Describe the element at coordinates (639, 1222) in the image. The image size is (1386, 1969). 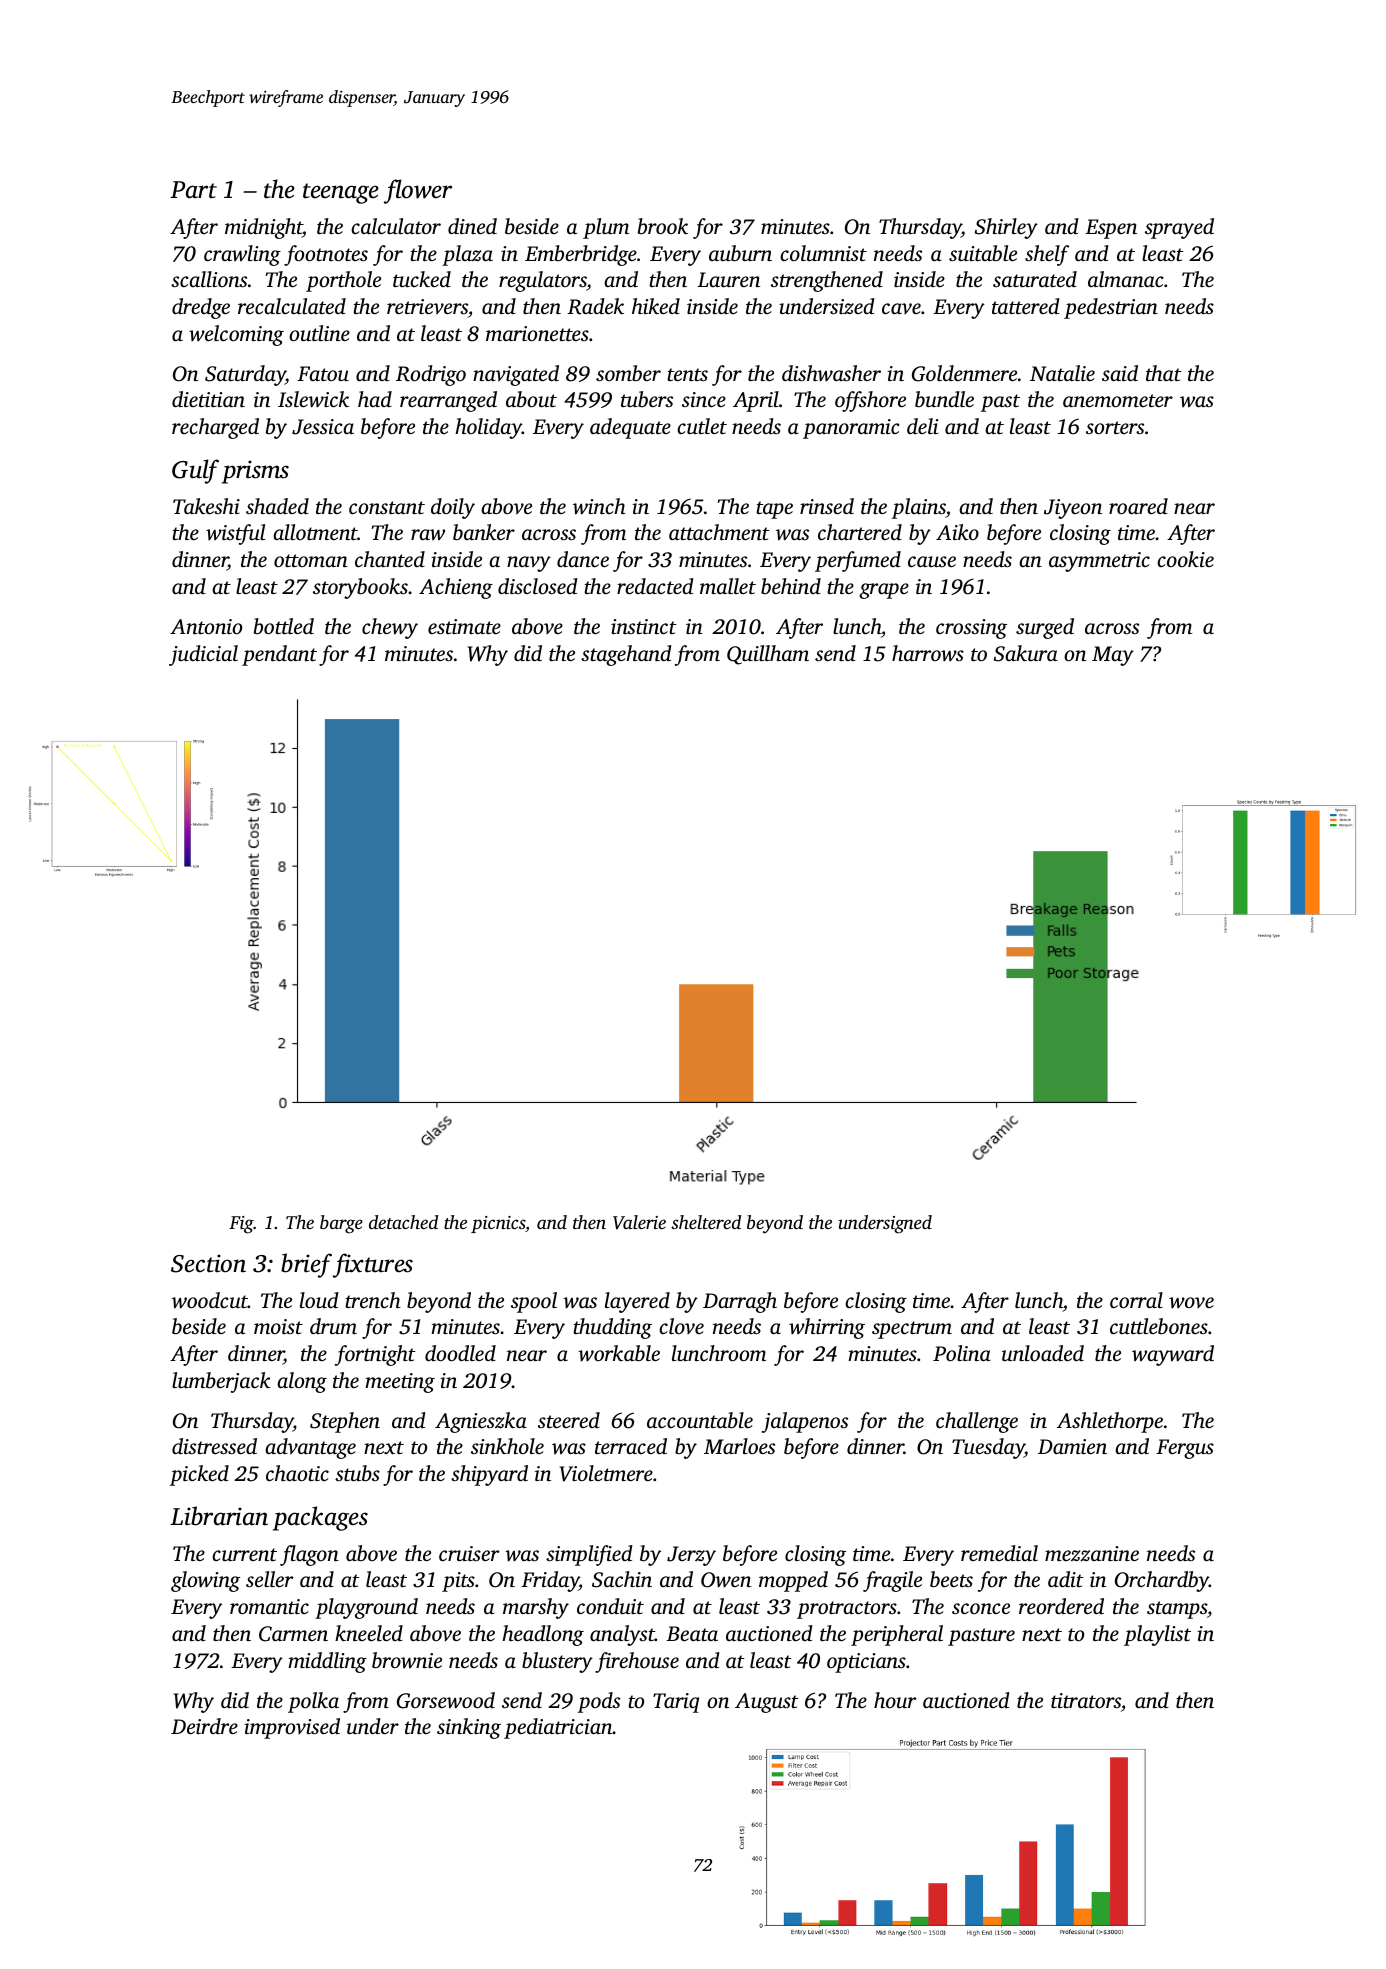
I see `Valerie` at that location.
